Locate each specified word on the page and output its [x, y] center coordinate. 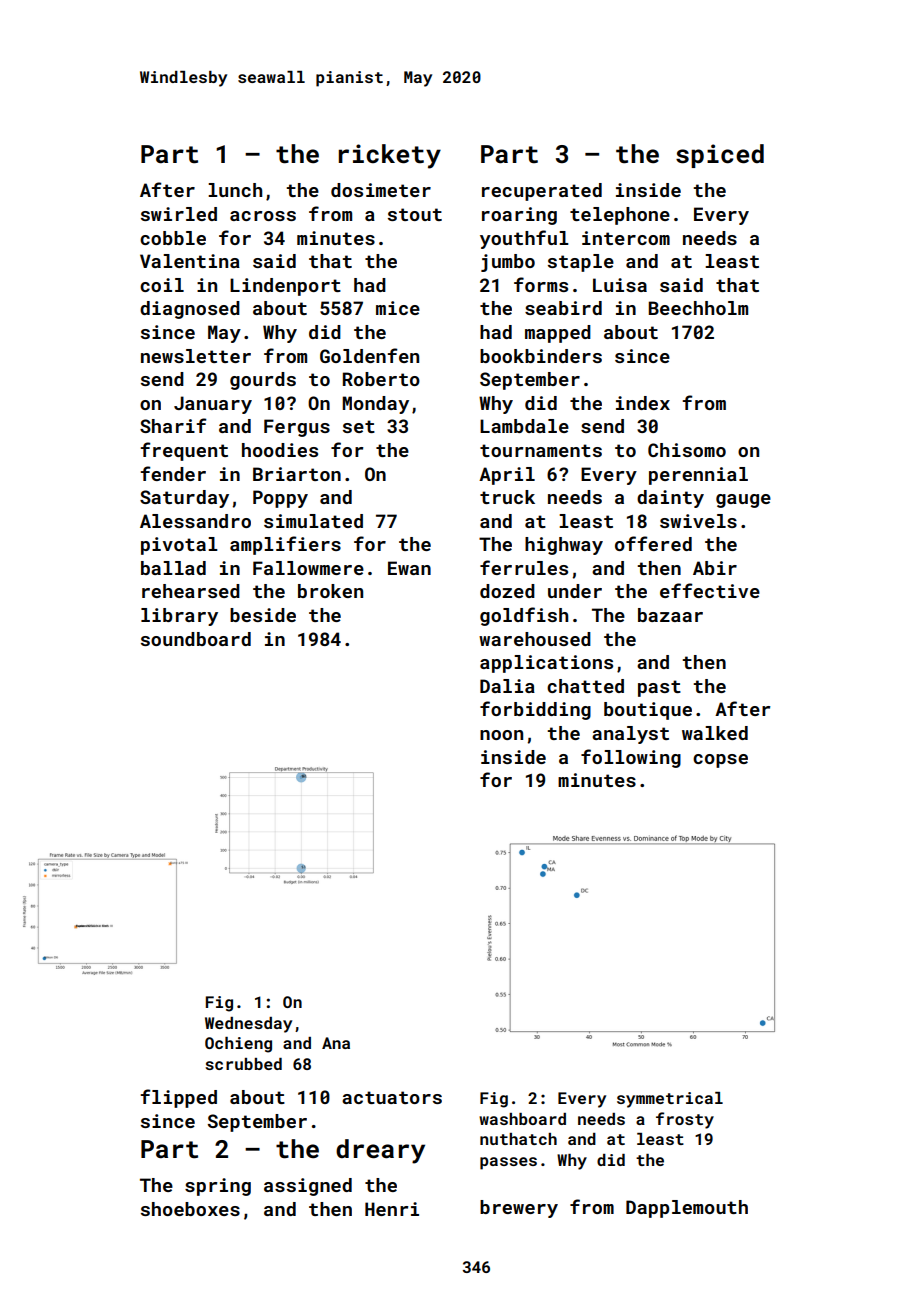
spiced [720, 156]
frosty [685, 1120]
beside [263, 615]
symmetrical [670, 1100]
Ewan [409, 568]
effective [710, 590]
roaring [519, 216]
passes [508, 1163]
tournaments [541, 450]
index [643, 403]
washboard [522, 1119]
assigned [308, 1187]
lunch [235, 190]
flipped [178, 1098]
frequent [184, 451]
